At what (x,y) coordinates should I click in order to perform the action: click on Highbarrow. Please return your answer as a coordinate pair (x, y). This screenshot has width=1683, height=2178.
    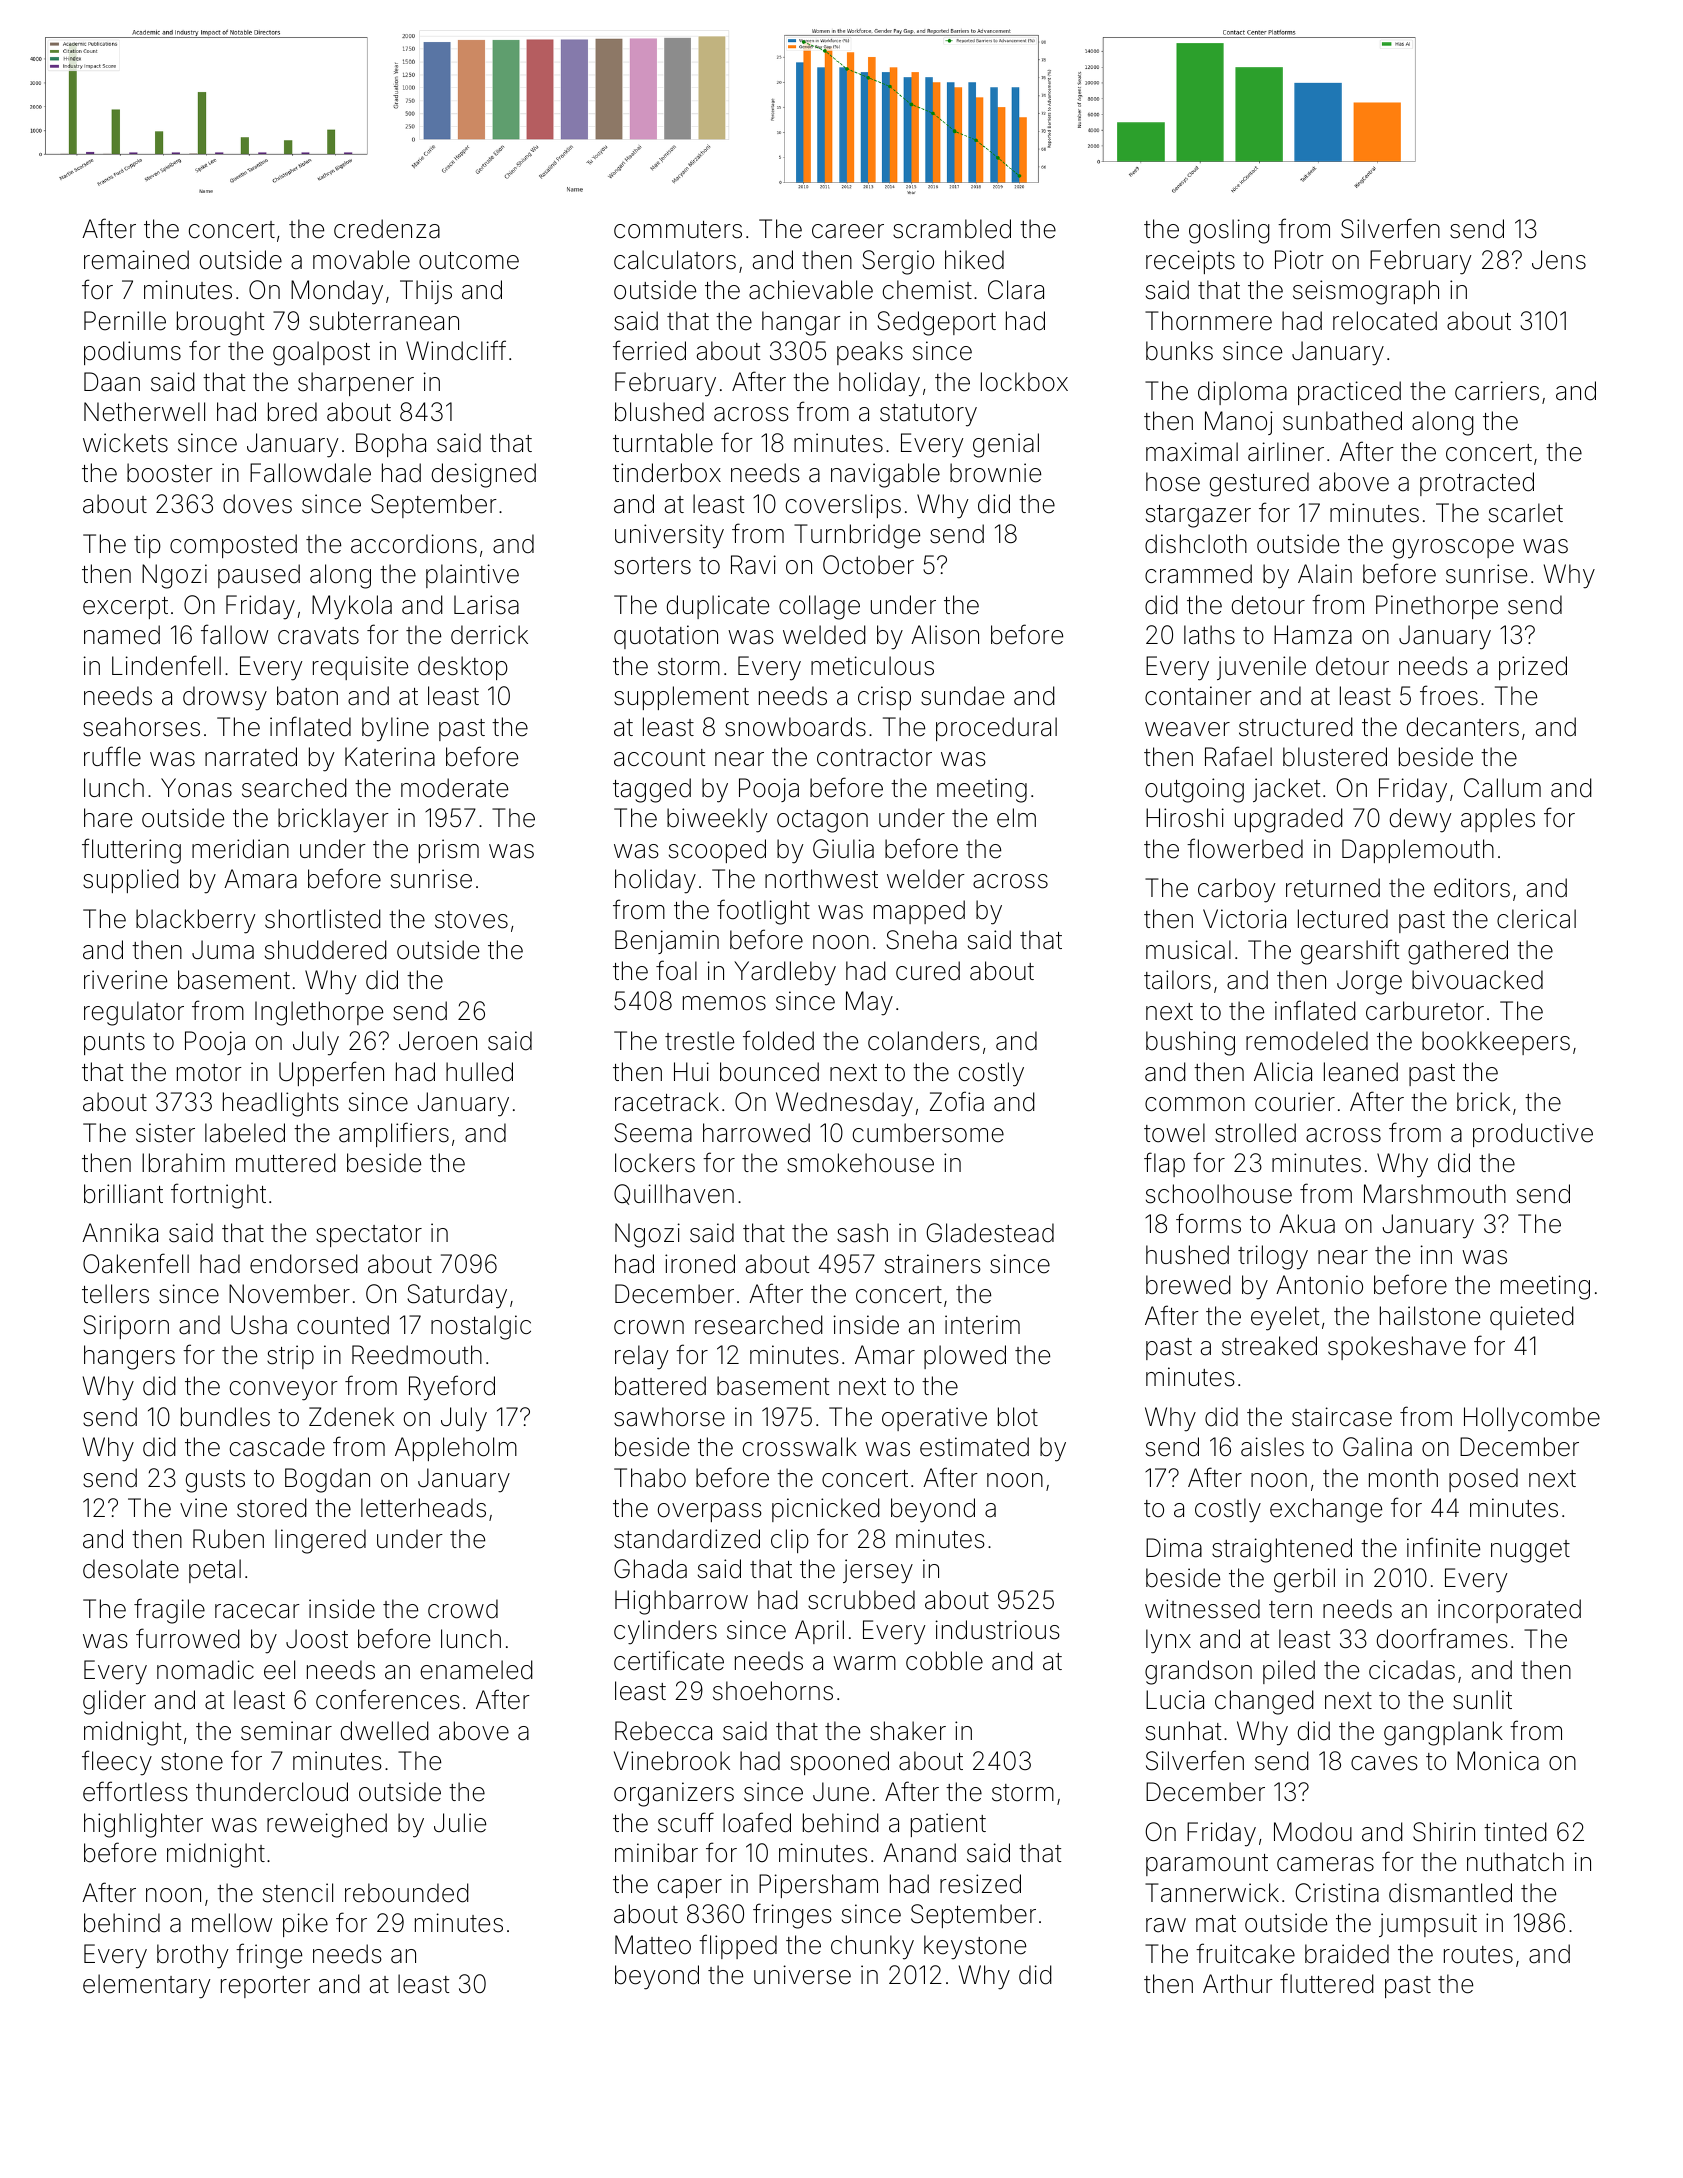
    Looking at the image, I should click on (681, 1602).
